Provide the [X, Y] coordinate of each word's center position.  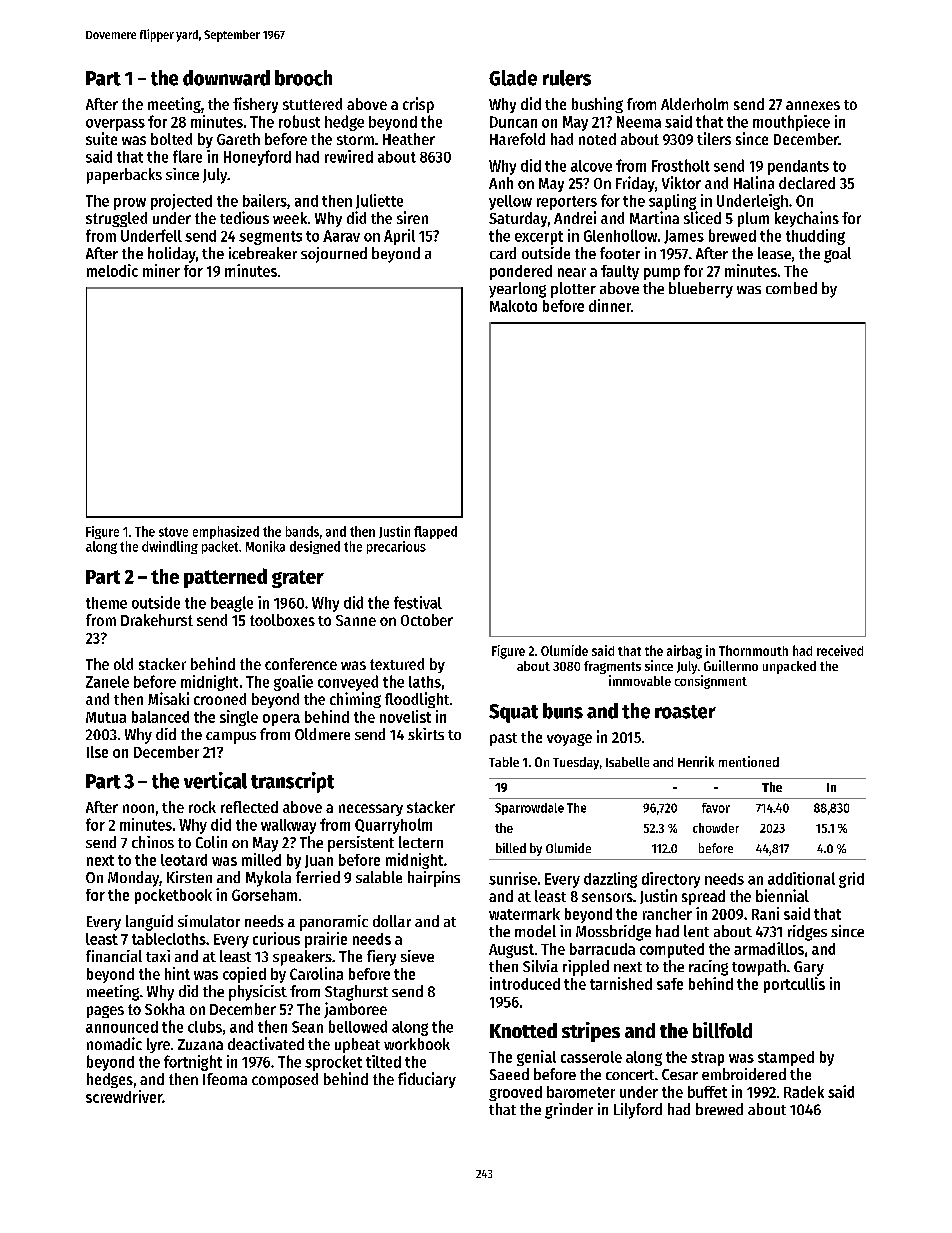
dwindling [170, 547]
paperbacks [124, 176]
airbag [684, 652]
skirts [426, 734]
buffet [707, 1092]
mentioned [749, 761]
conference [301, 664]
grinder [569, 1111]
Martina [654, 217]
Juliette [379, 201]
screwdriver [124, 1096]
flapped [435, 532]
